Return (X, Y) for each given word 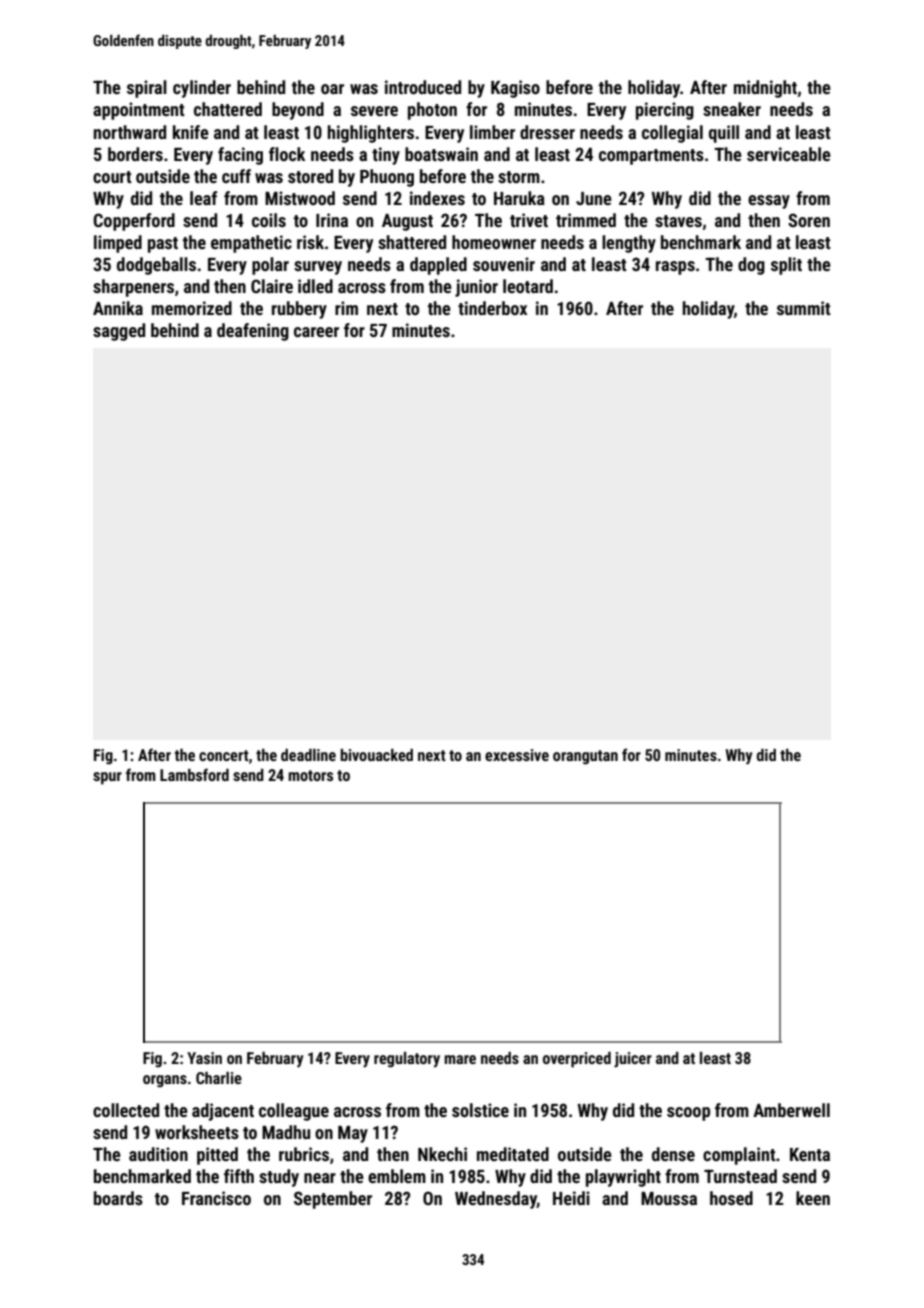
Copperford (134, 222)
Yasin (204, 1058)
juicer (633, 1060)
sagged (119, 332)
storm (519, 177)
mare (460, 1059)
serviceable (789, 154)
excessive (517, 755)
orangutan (585, 757)
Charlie (219, 1078)
